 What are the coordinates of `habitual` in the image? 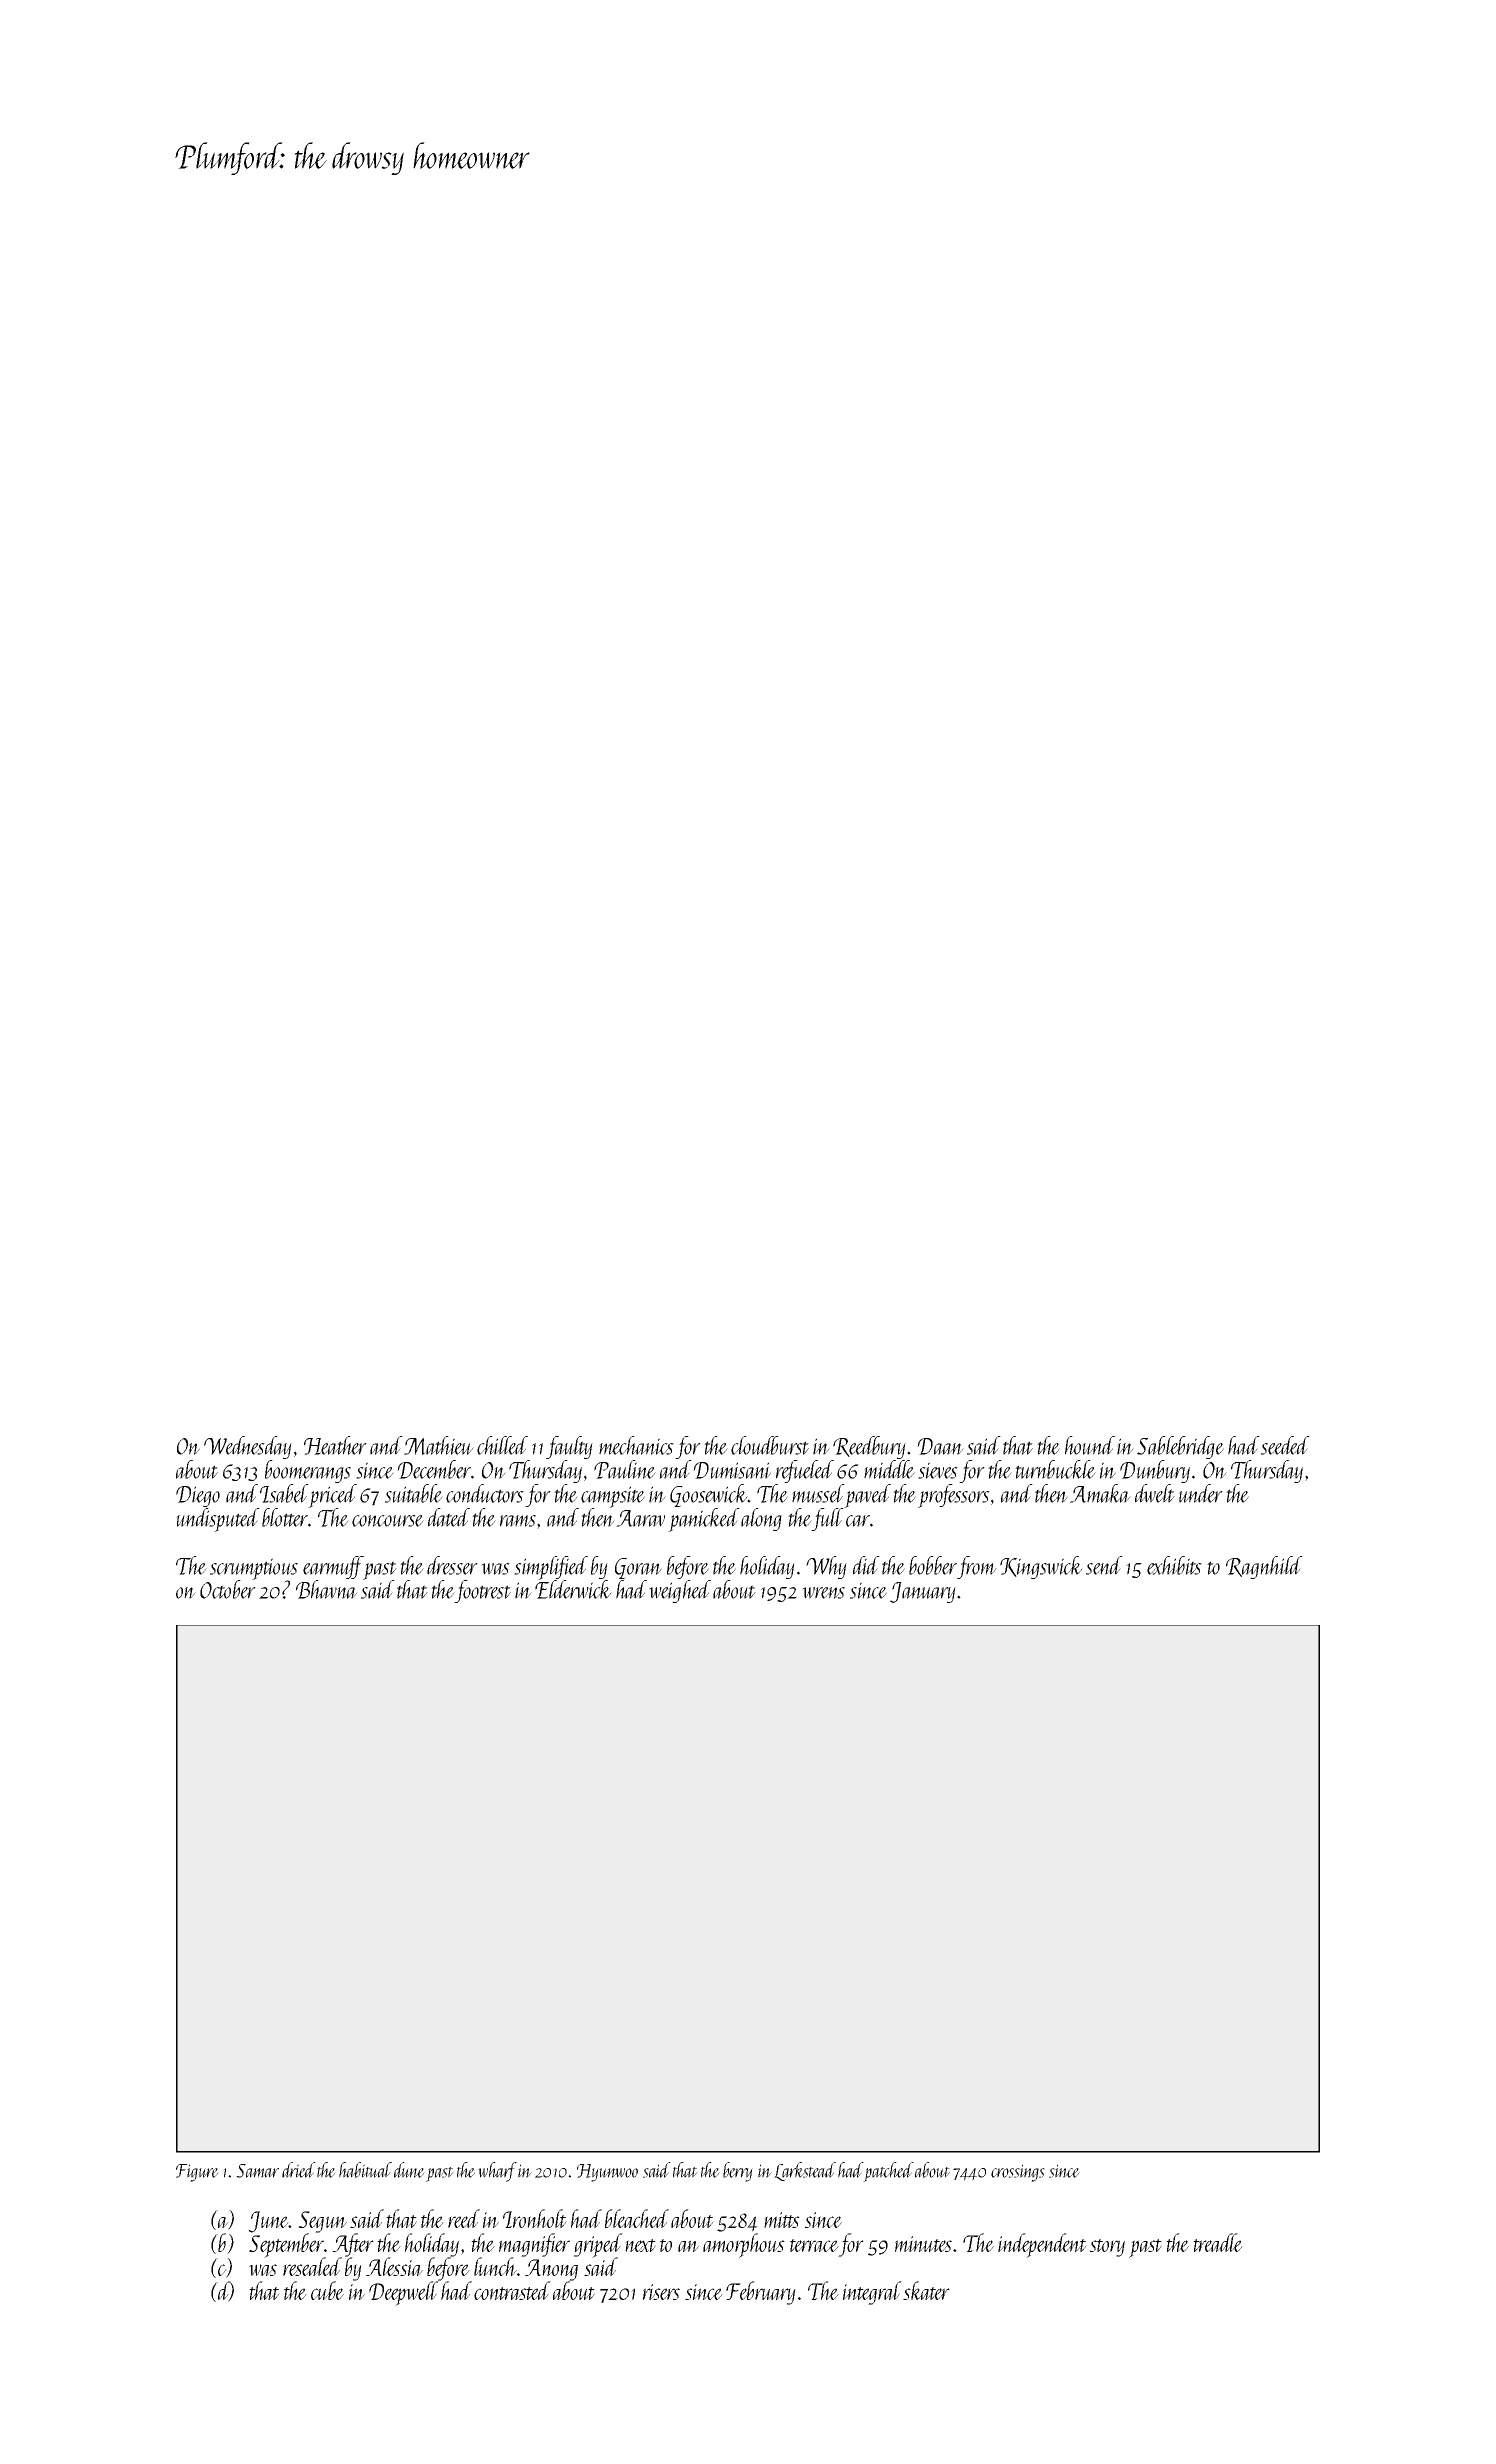 It's located at (365, 2170).
